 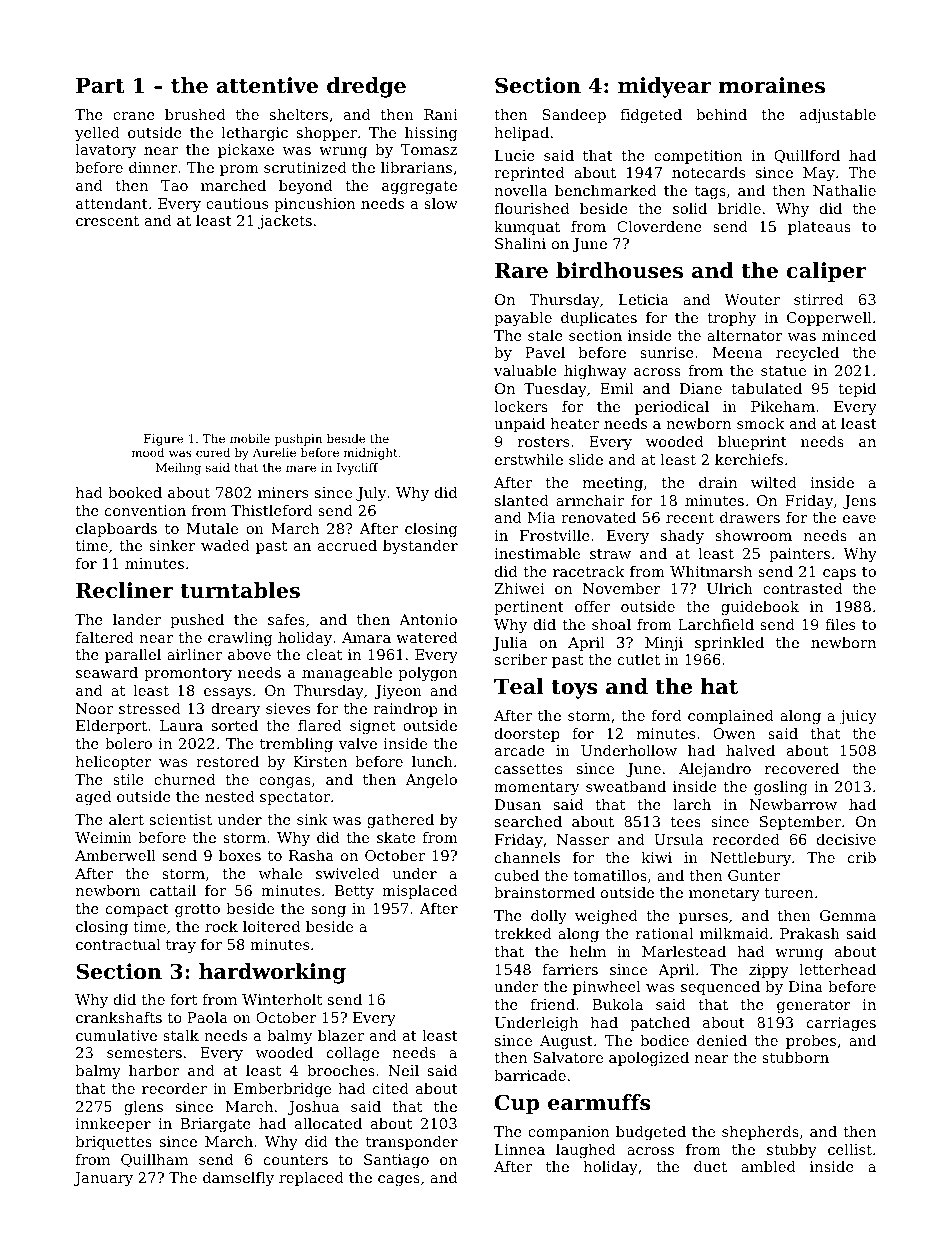 What do you see at coordinates (715, 770) in the screenshot?
I see `Alejandro` at bounding box center [715, 770].
